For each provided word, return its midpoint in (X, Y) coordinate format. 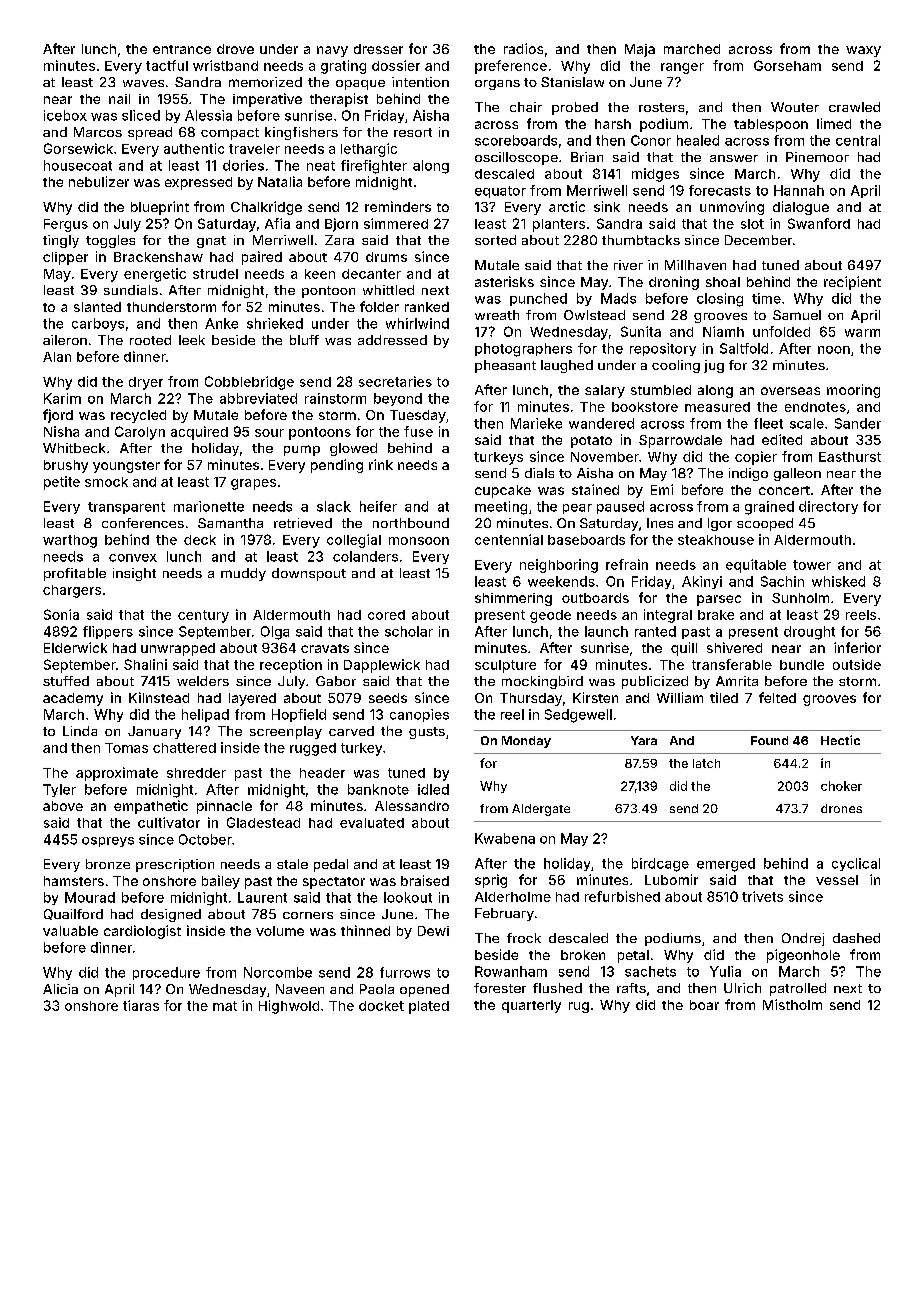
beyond (398, 399)
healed (698, 140)
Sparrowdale (680, 441)
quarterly (531, 1006)
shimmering (513, 599)
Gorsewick (78, 148)
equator (500, 192)
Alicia (60, 989)
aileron (65, 340)
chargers (72, 591)
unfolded (781, 331)
